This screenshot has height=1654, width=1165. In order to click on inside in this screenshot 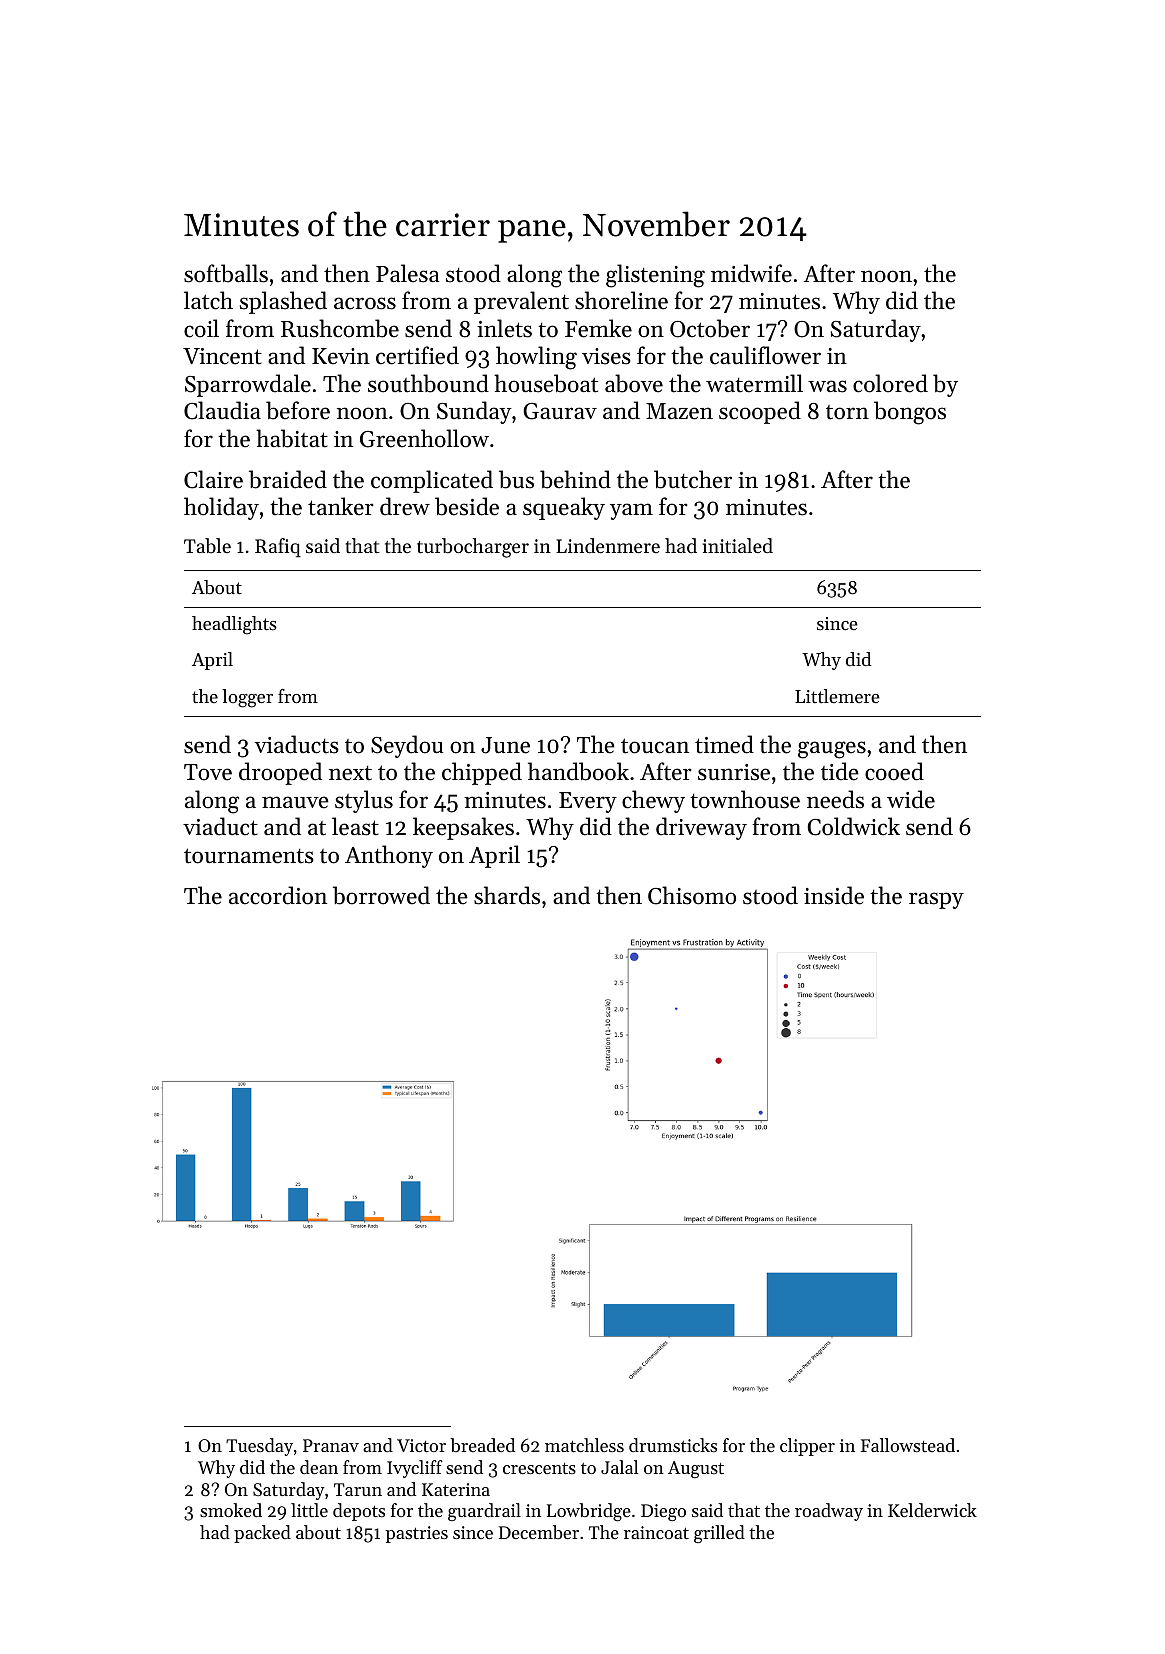, I will do `click(834, 895)`.
